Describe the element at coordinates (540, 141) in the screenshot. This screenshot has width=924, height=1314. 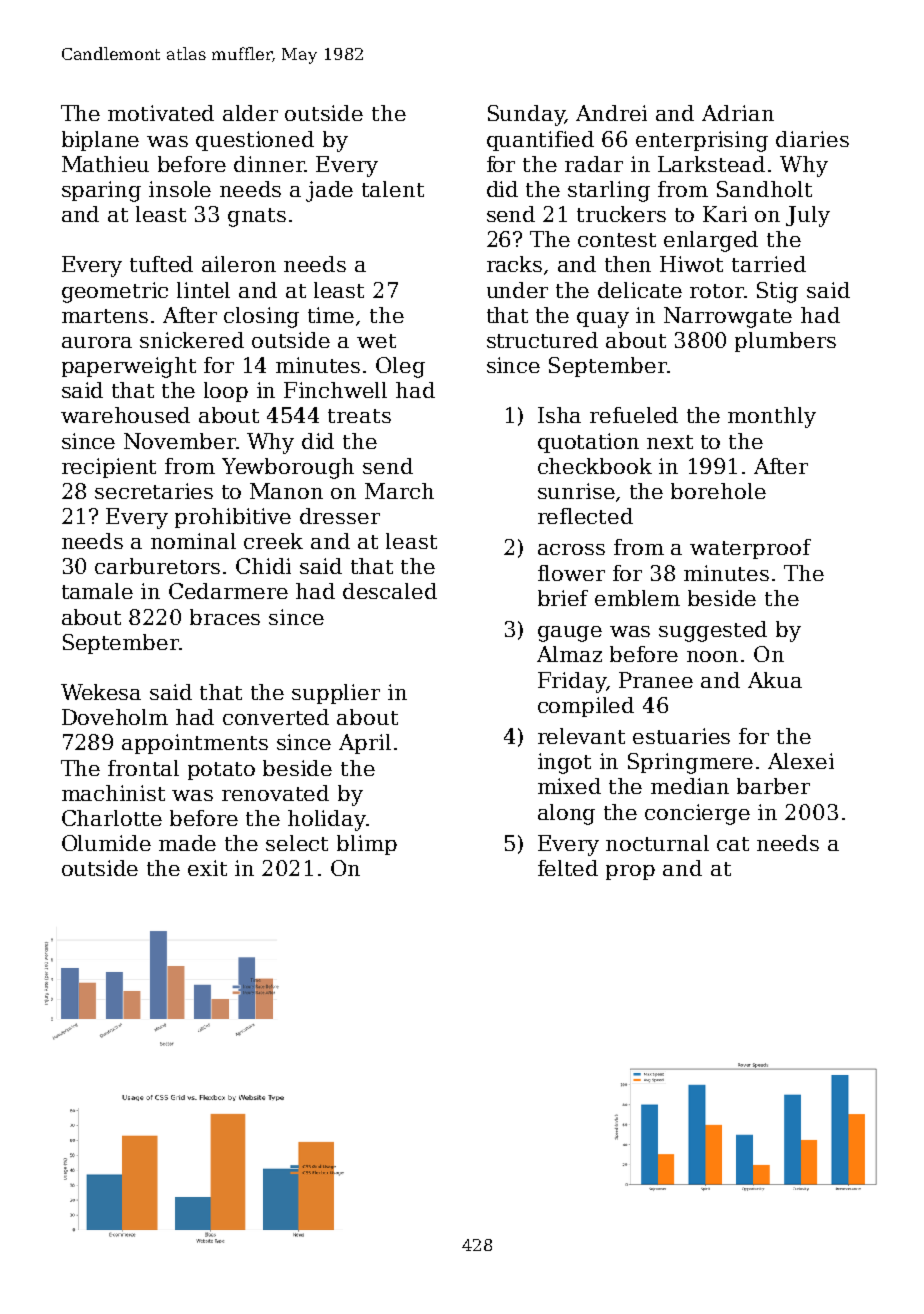
I see `quantified` at that location.
